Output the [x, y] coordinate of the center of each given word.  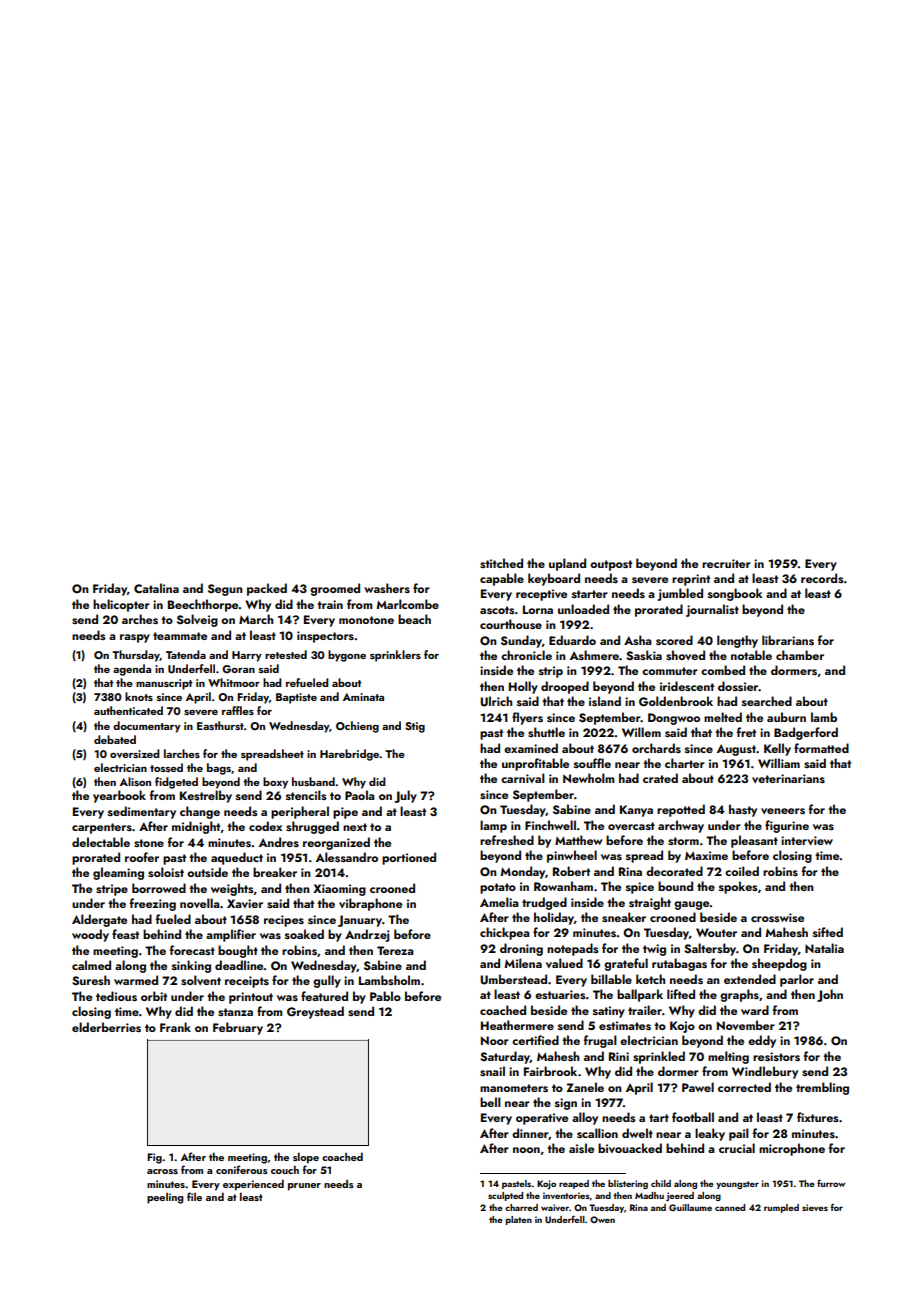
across [162, 1171]
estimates [625, 1025]
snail [492, 1071]
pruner [304, 1187]
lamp [493, 826]
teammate [180, 636]
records [822, 578]
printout [251, 998]
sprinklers [395, 656]
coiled [742, 871]
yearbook [119, 796]
